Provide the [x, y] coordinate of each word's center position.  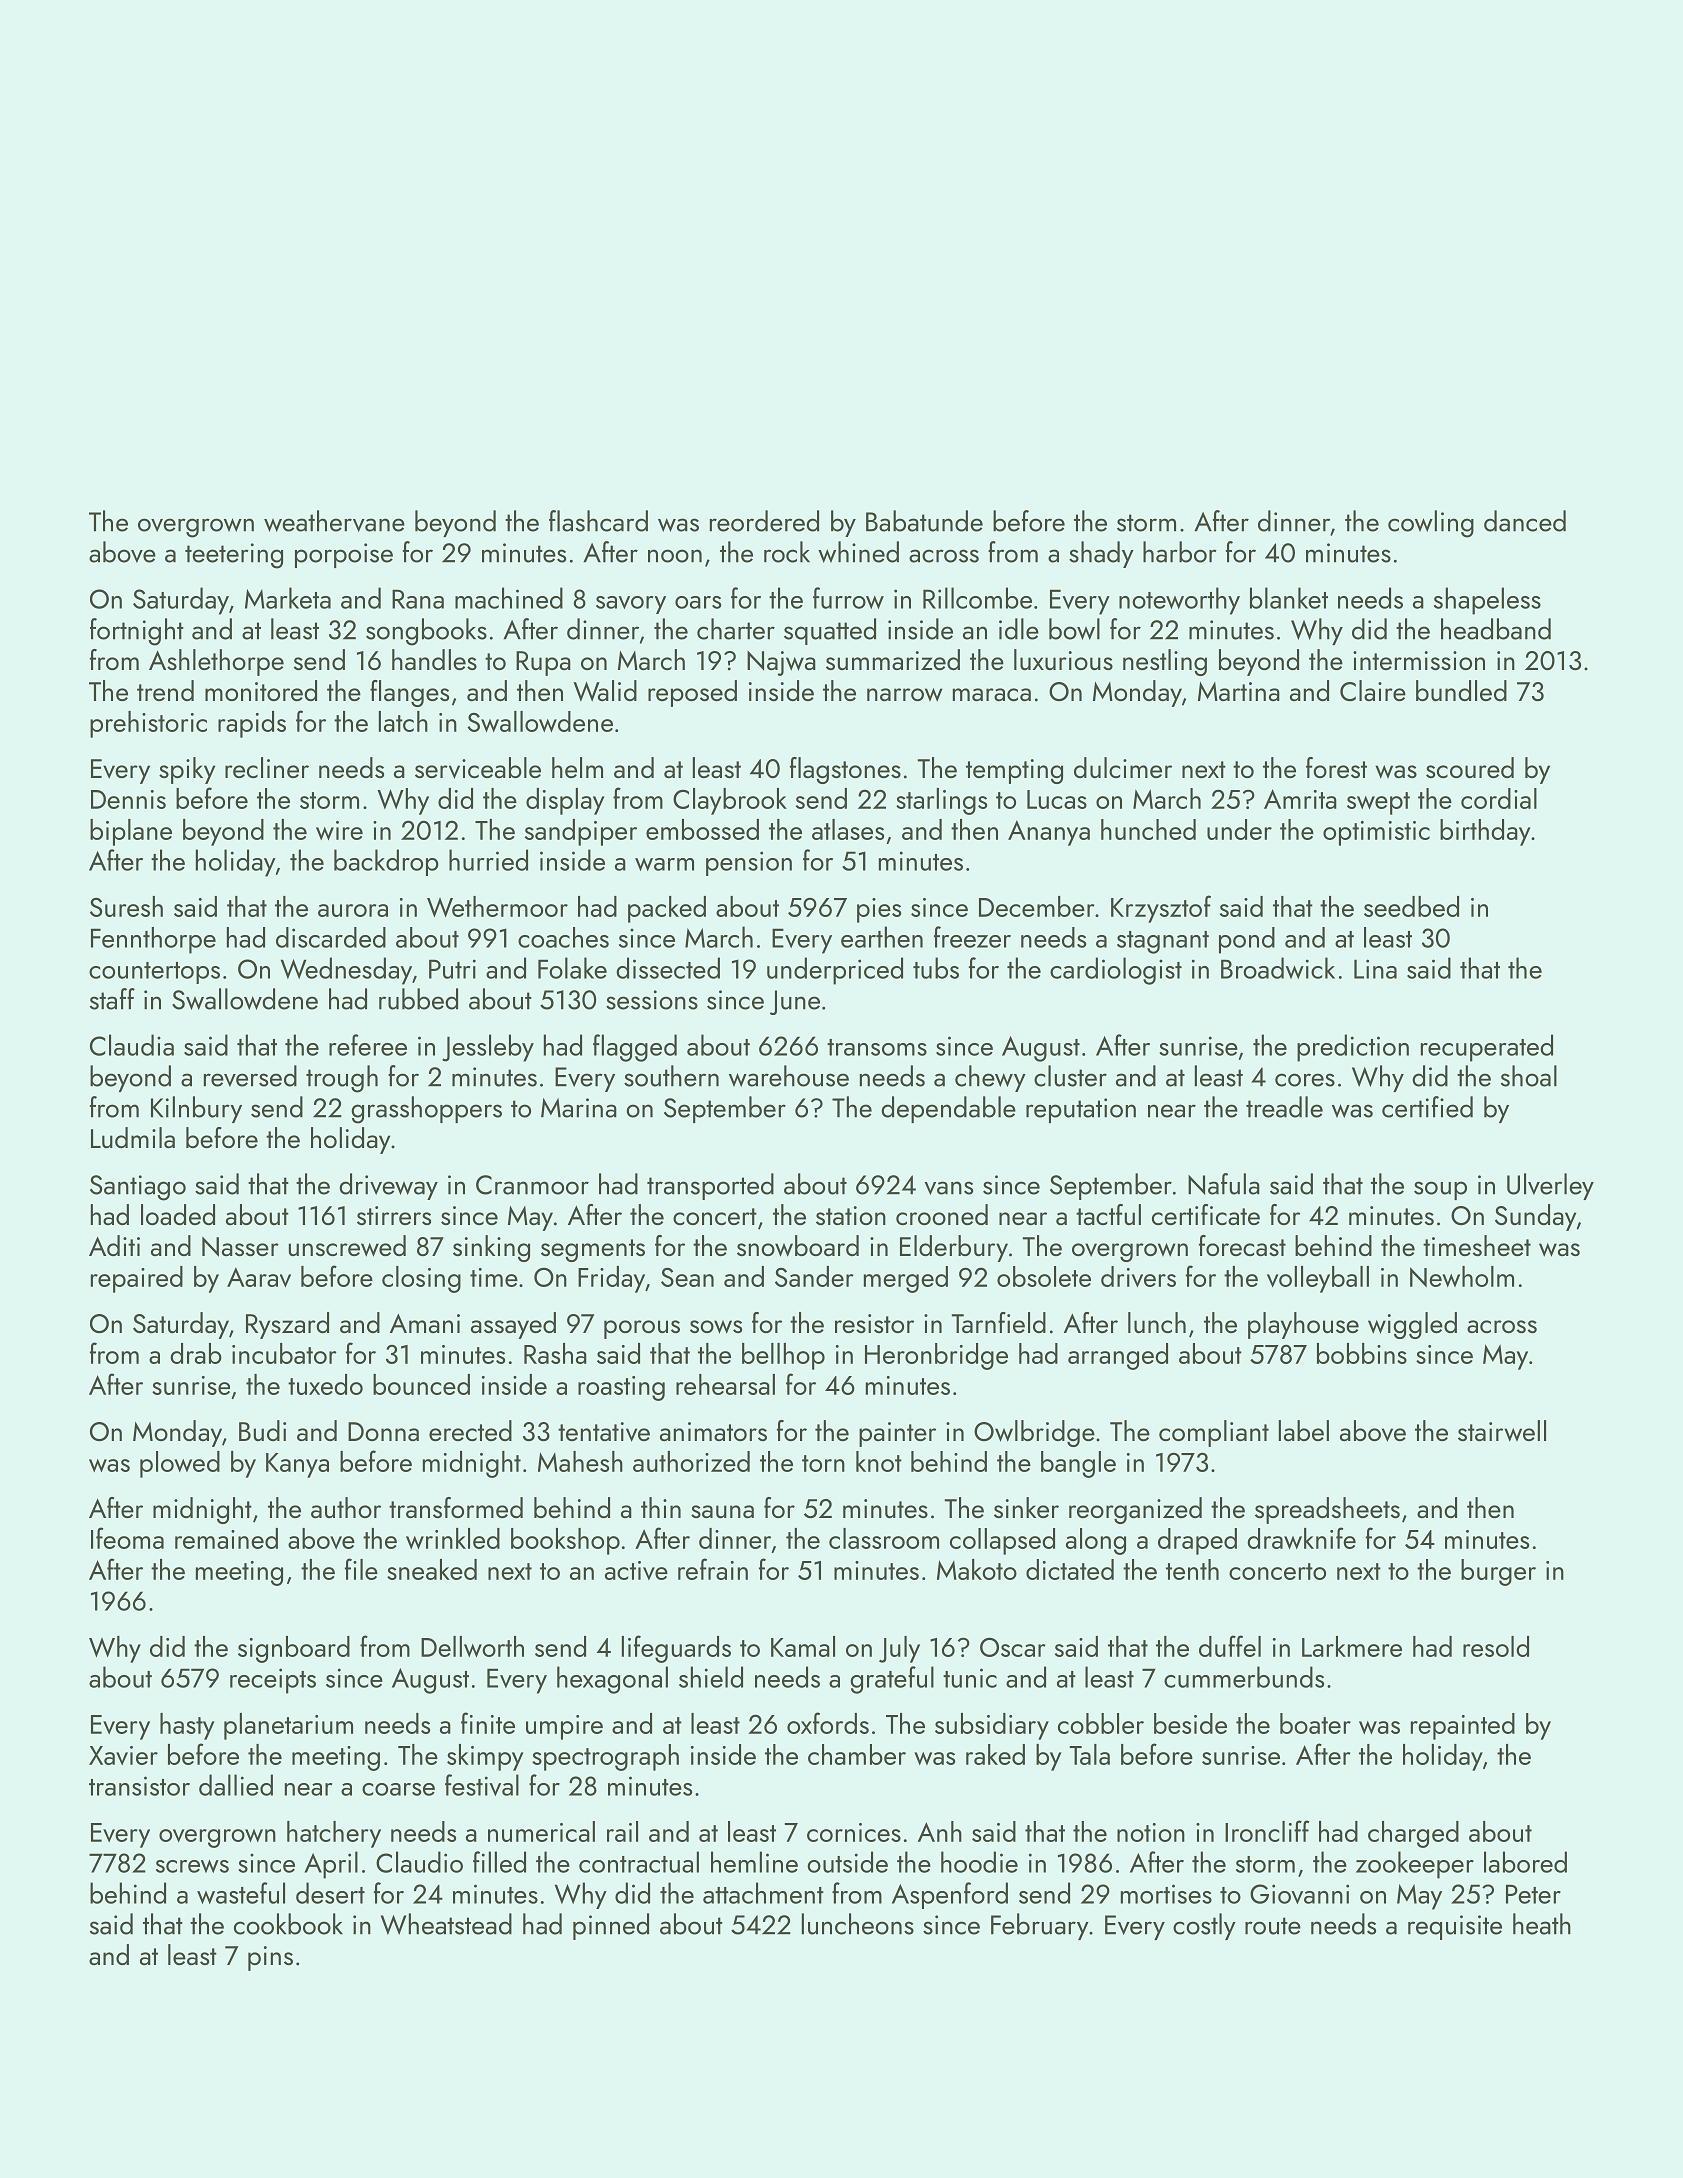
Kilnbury [196, 1109]
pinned [611, 1926]
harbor [1180, 552]
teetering [234, 556]
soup [1440, 1190]
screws [192, 1866]
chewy [990, 1078]
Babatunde [924, 521]
